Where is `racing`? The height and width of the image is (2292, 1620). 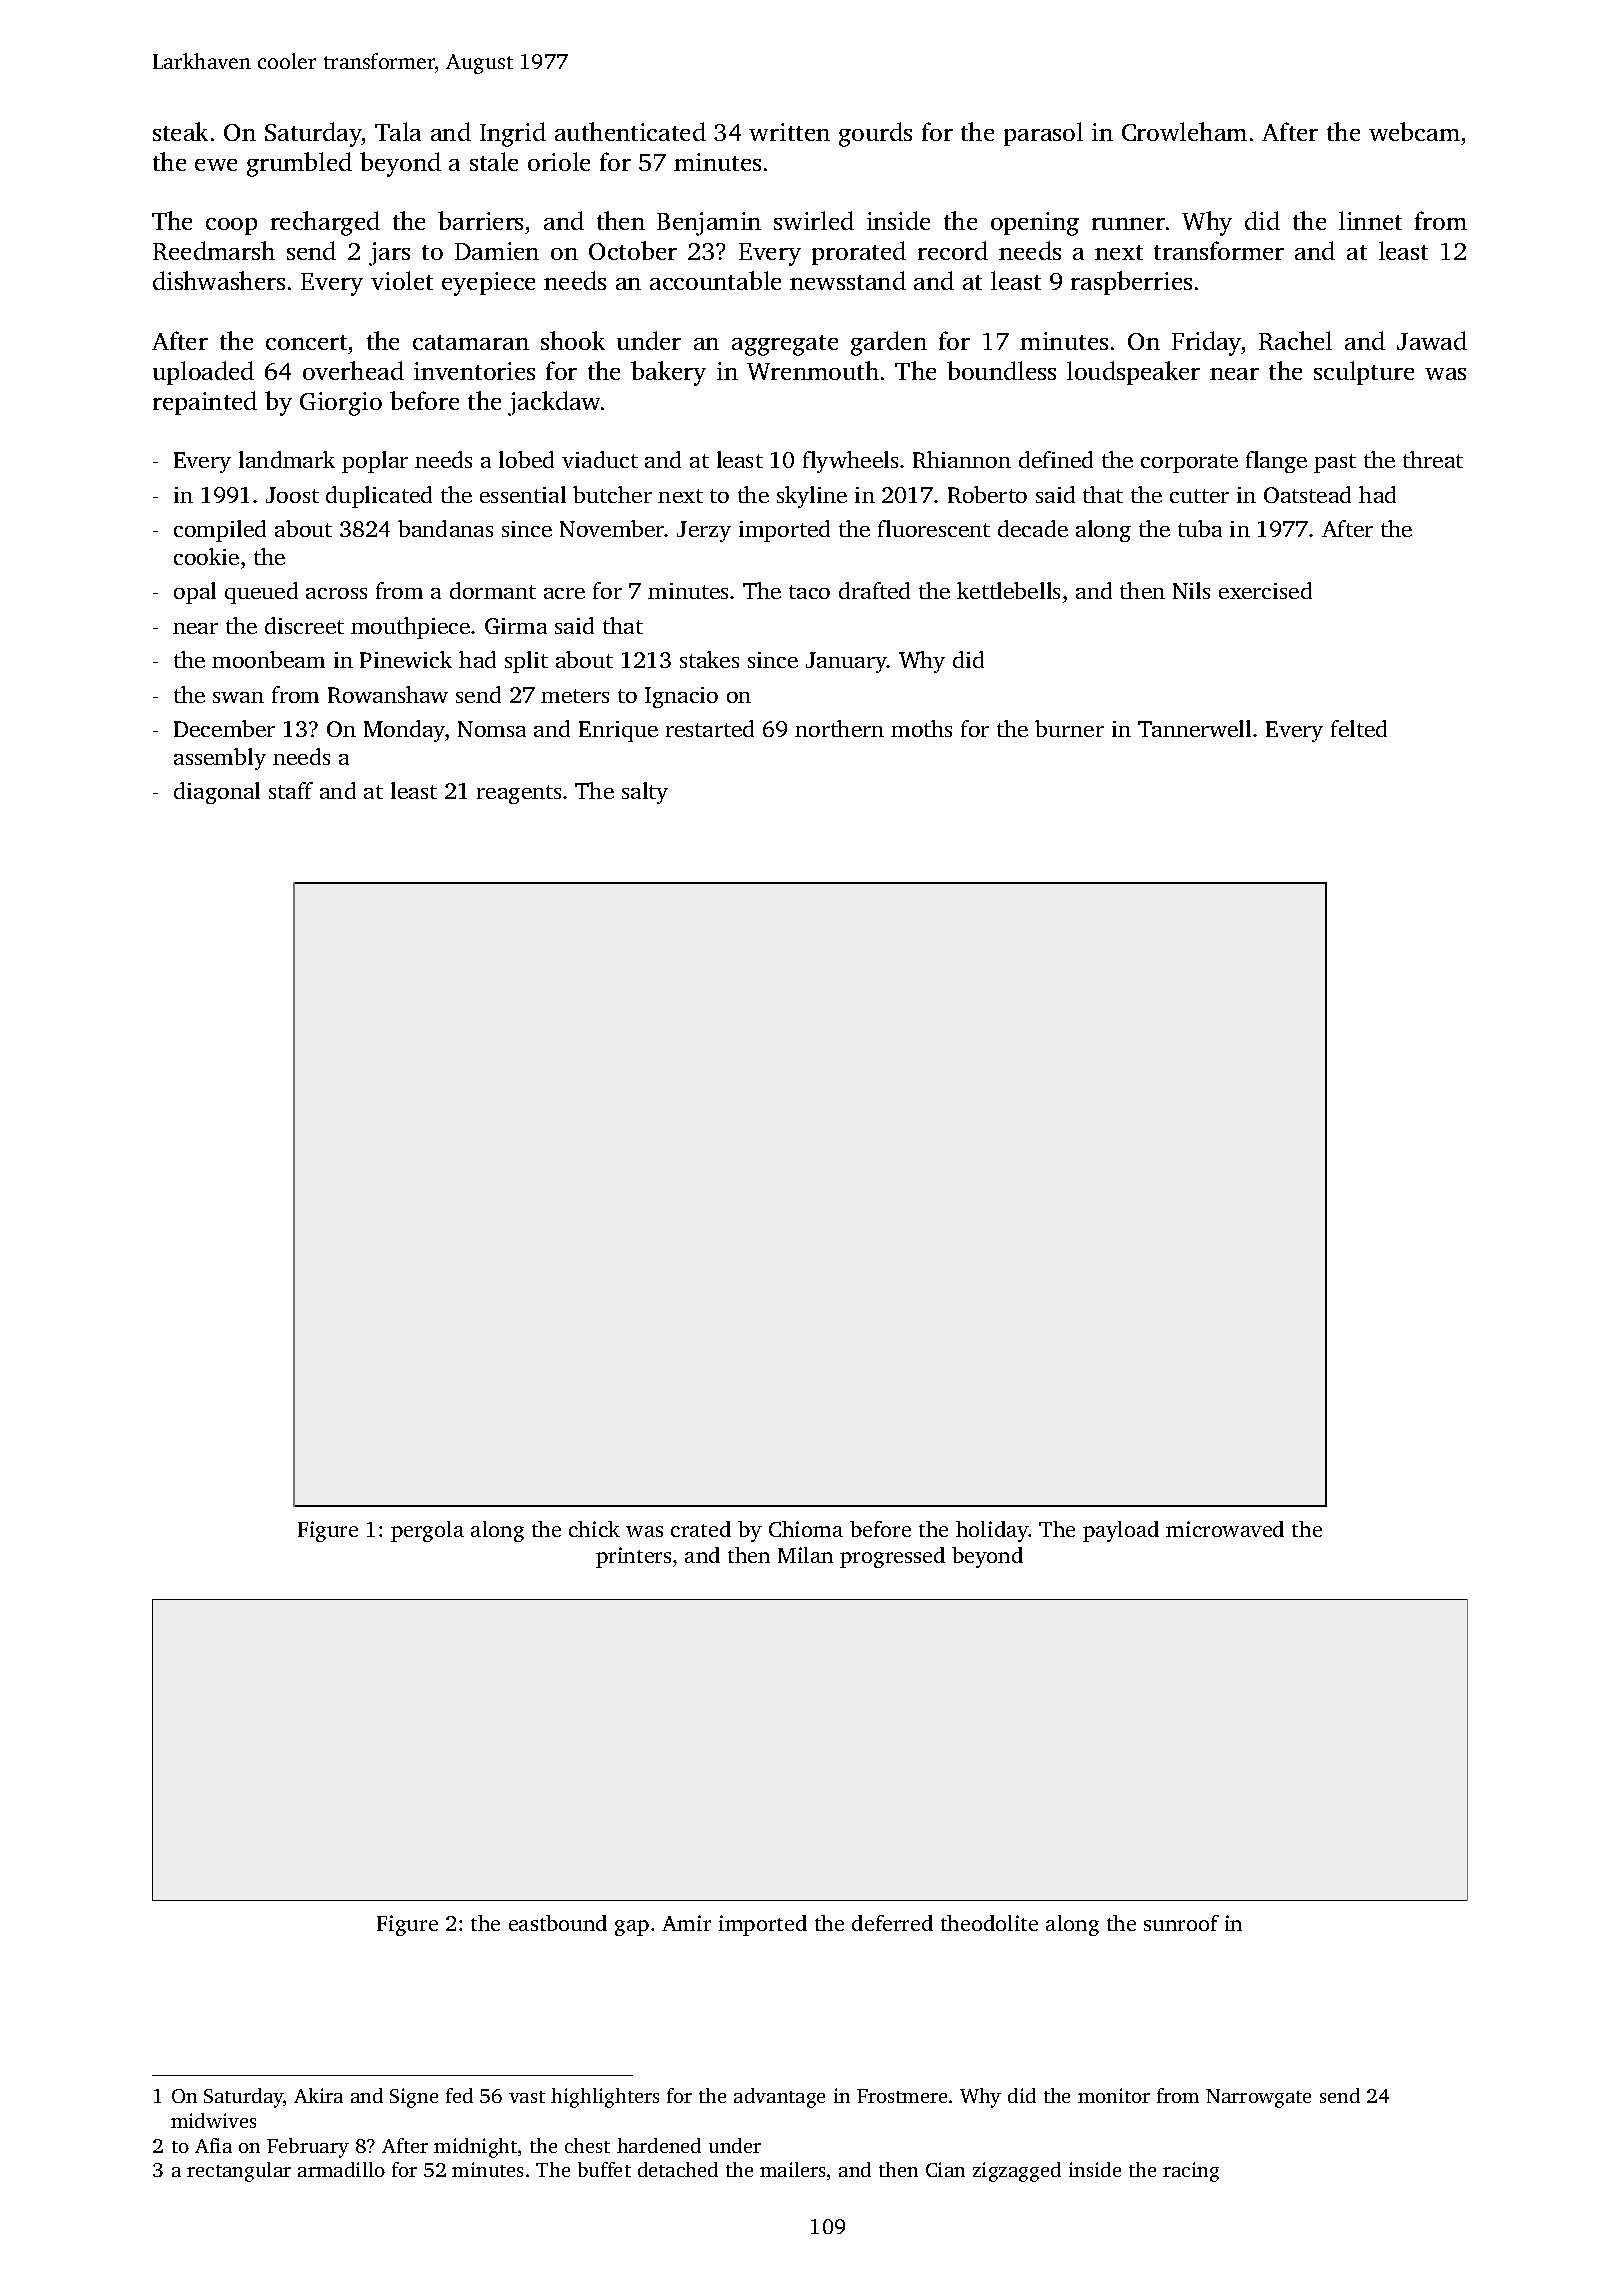 racing is located at coordinates (1191, 2172).
